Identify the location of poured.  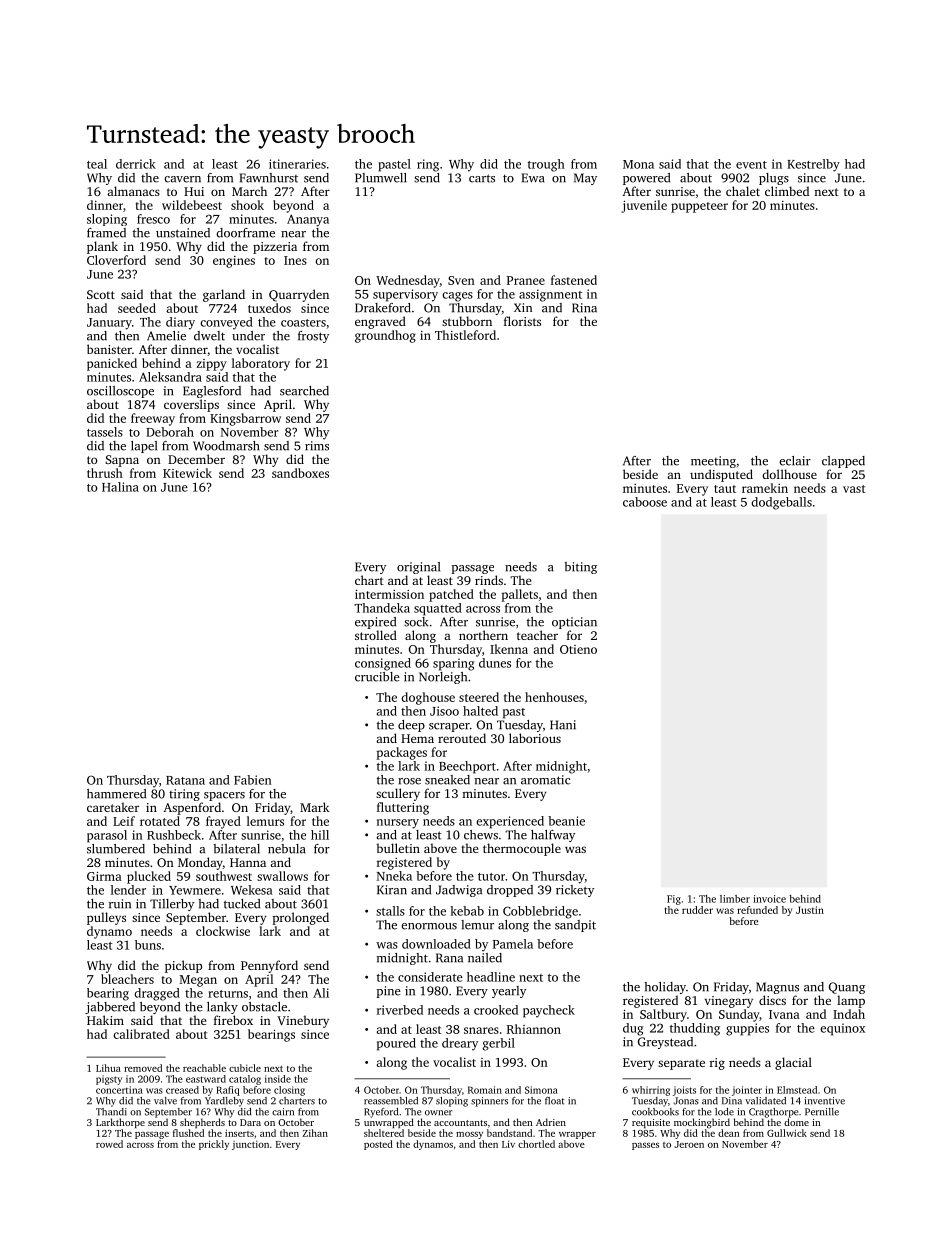
(396, 1044).
